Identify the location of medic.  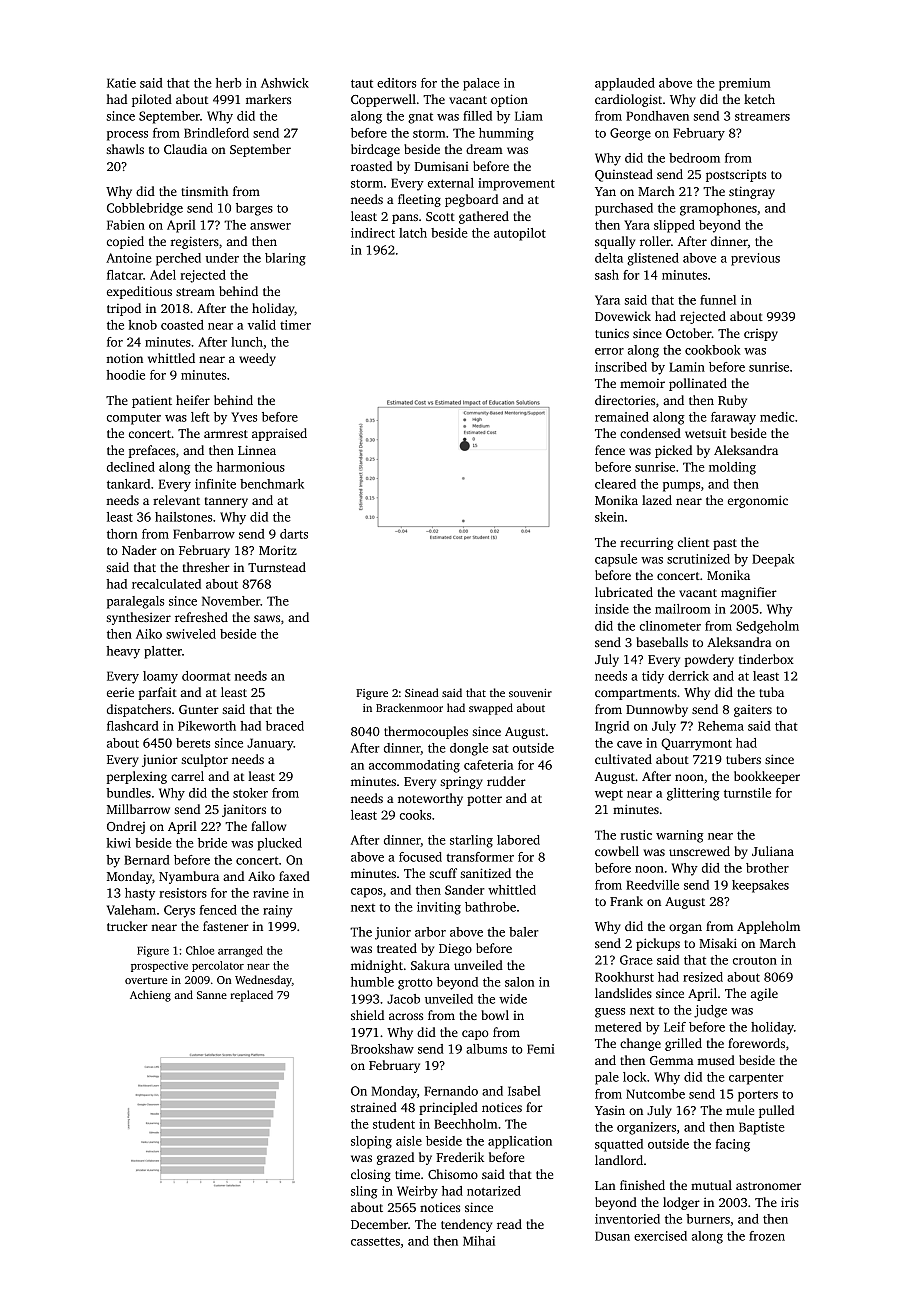
(777, 417).
